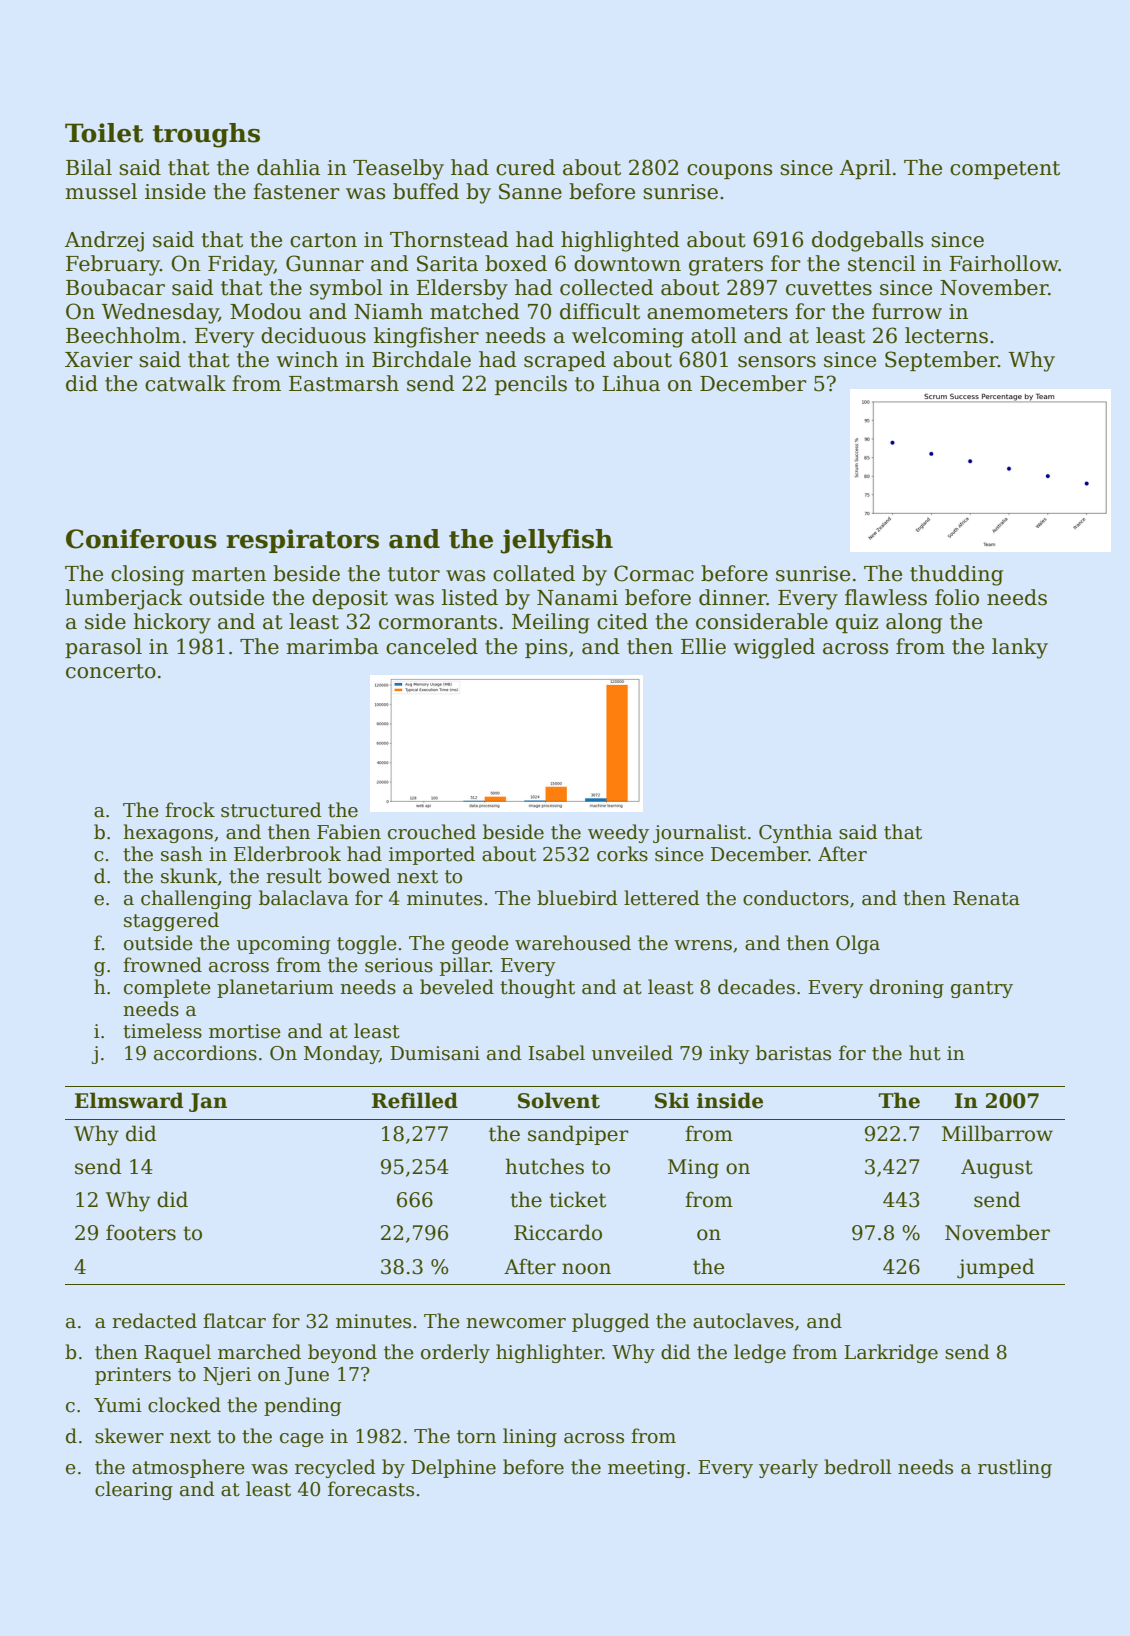  Describe the element at coordinates (398, 169) in the page. I see `Teaselby` at that location.
